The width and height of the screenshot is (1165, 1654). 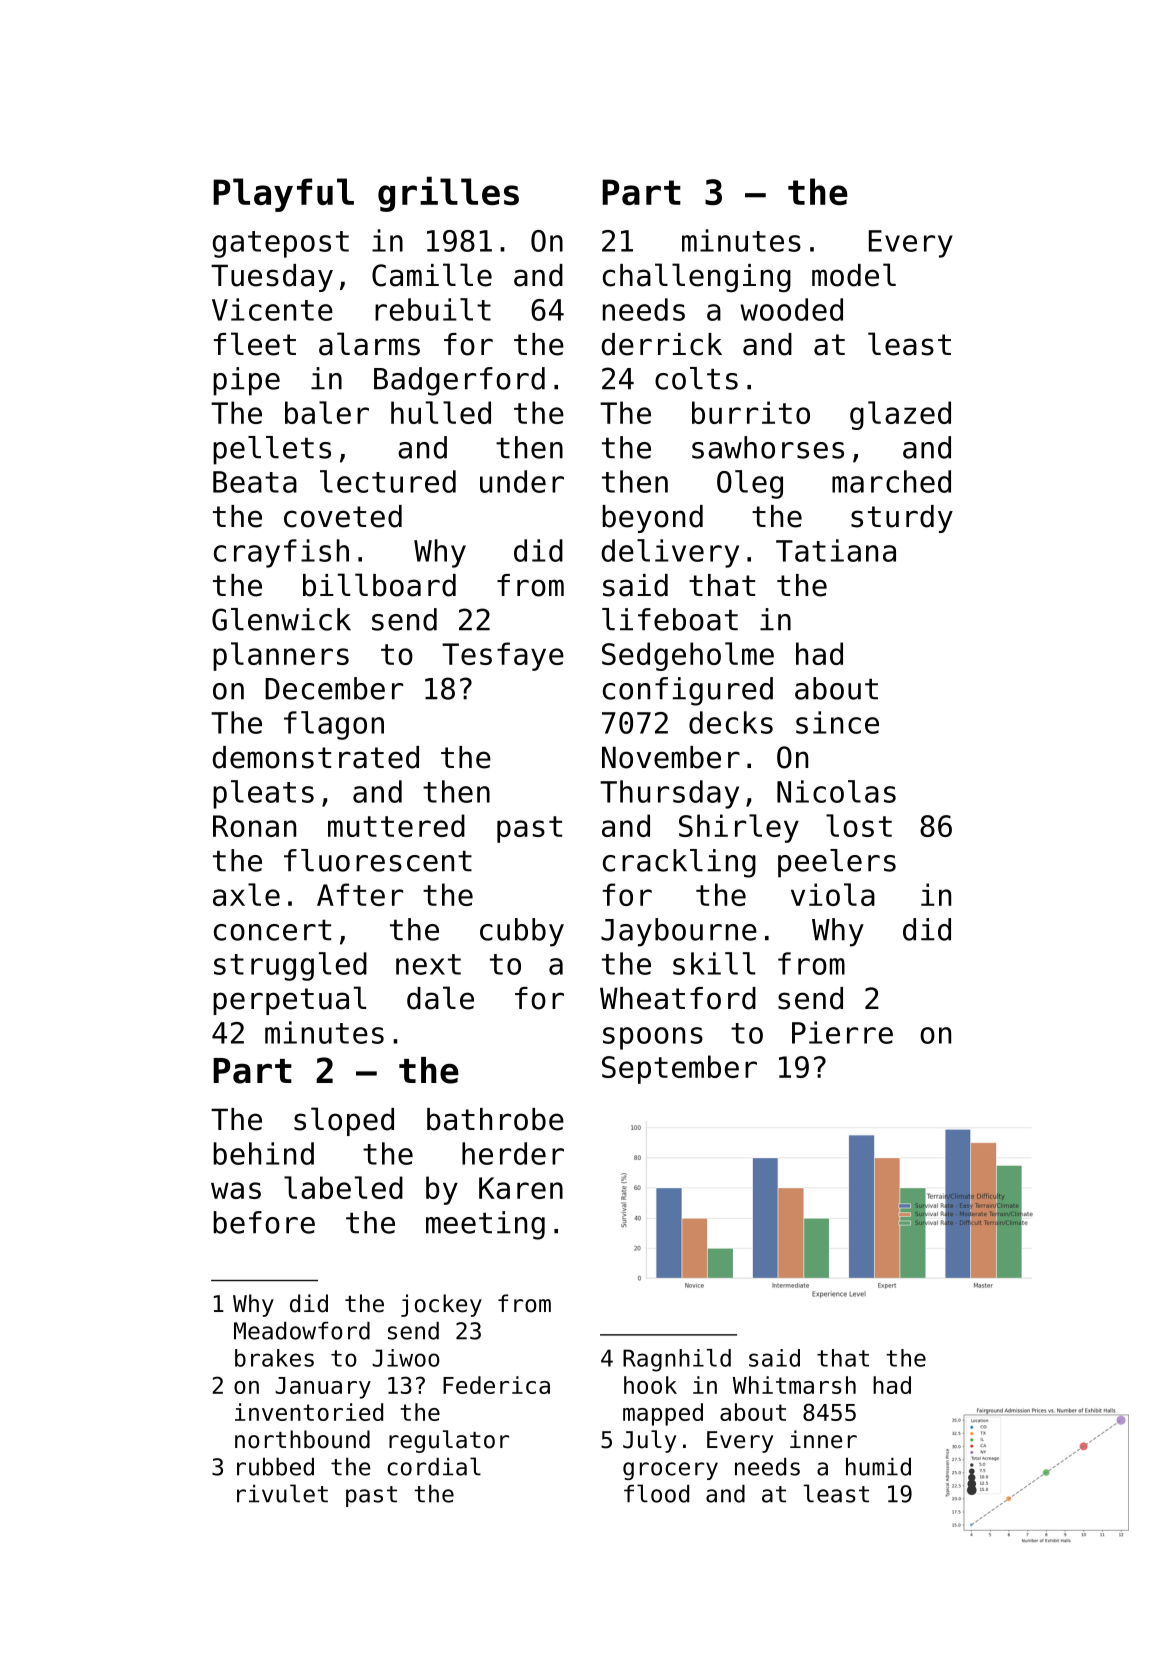 What do you see at coordinates (406, 1358) in the screenshot?
I see `Jiwoo` at bounding box center [406, 1358].
